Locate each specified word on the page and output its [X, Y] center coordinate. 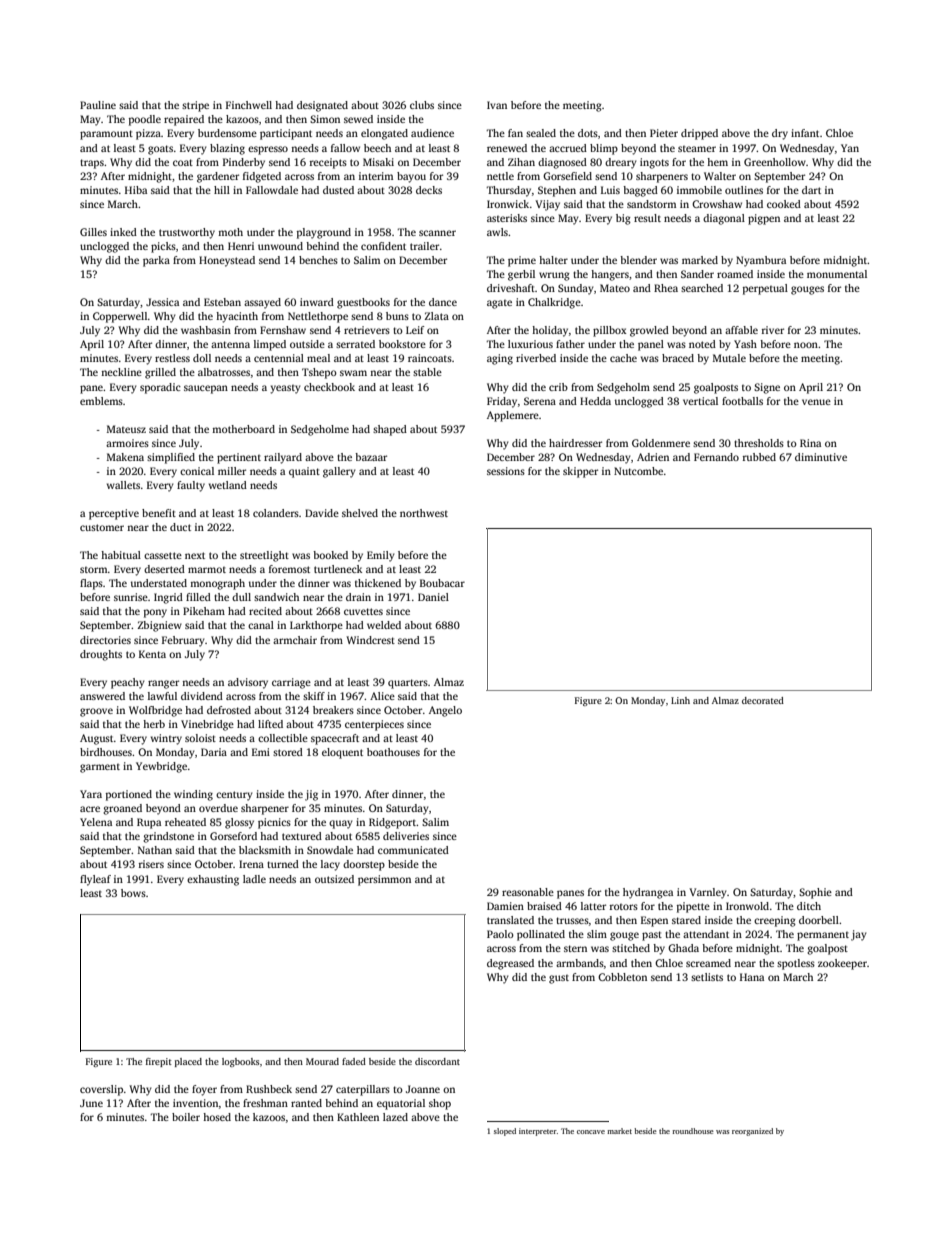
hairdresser [575, 443]
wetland [228, 485]
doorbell [819, 920]
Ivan [497, 105]
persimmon [384, 880]
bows [133, 893]
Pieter [664, 133]
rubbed [759, 457]
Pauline [98, 105]
